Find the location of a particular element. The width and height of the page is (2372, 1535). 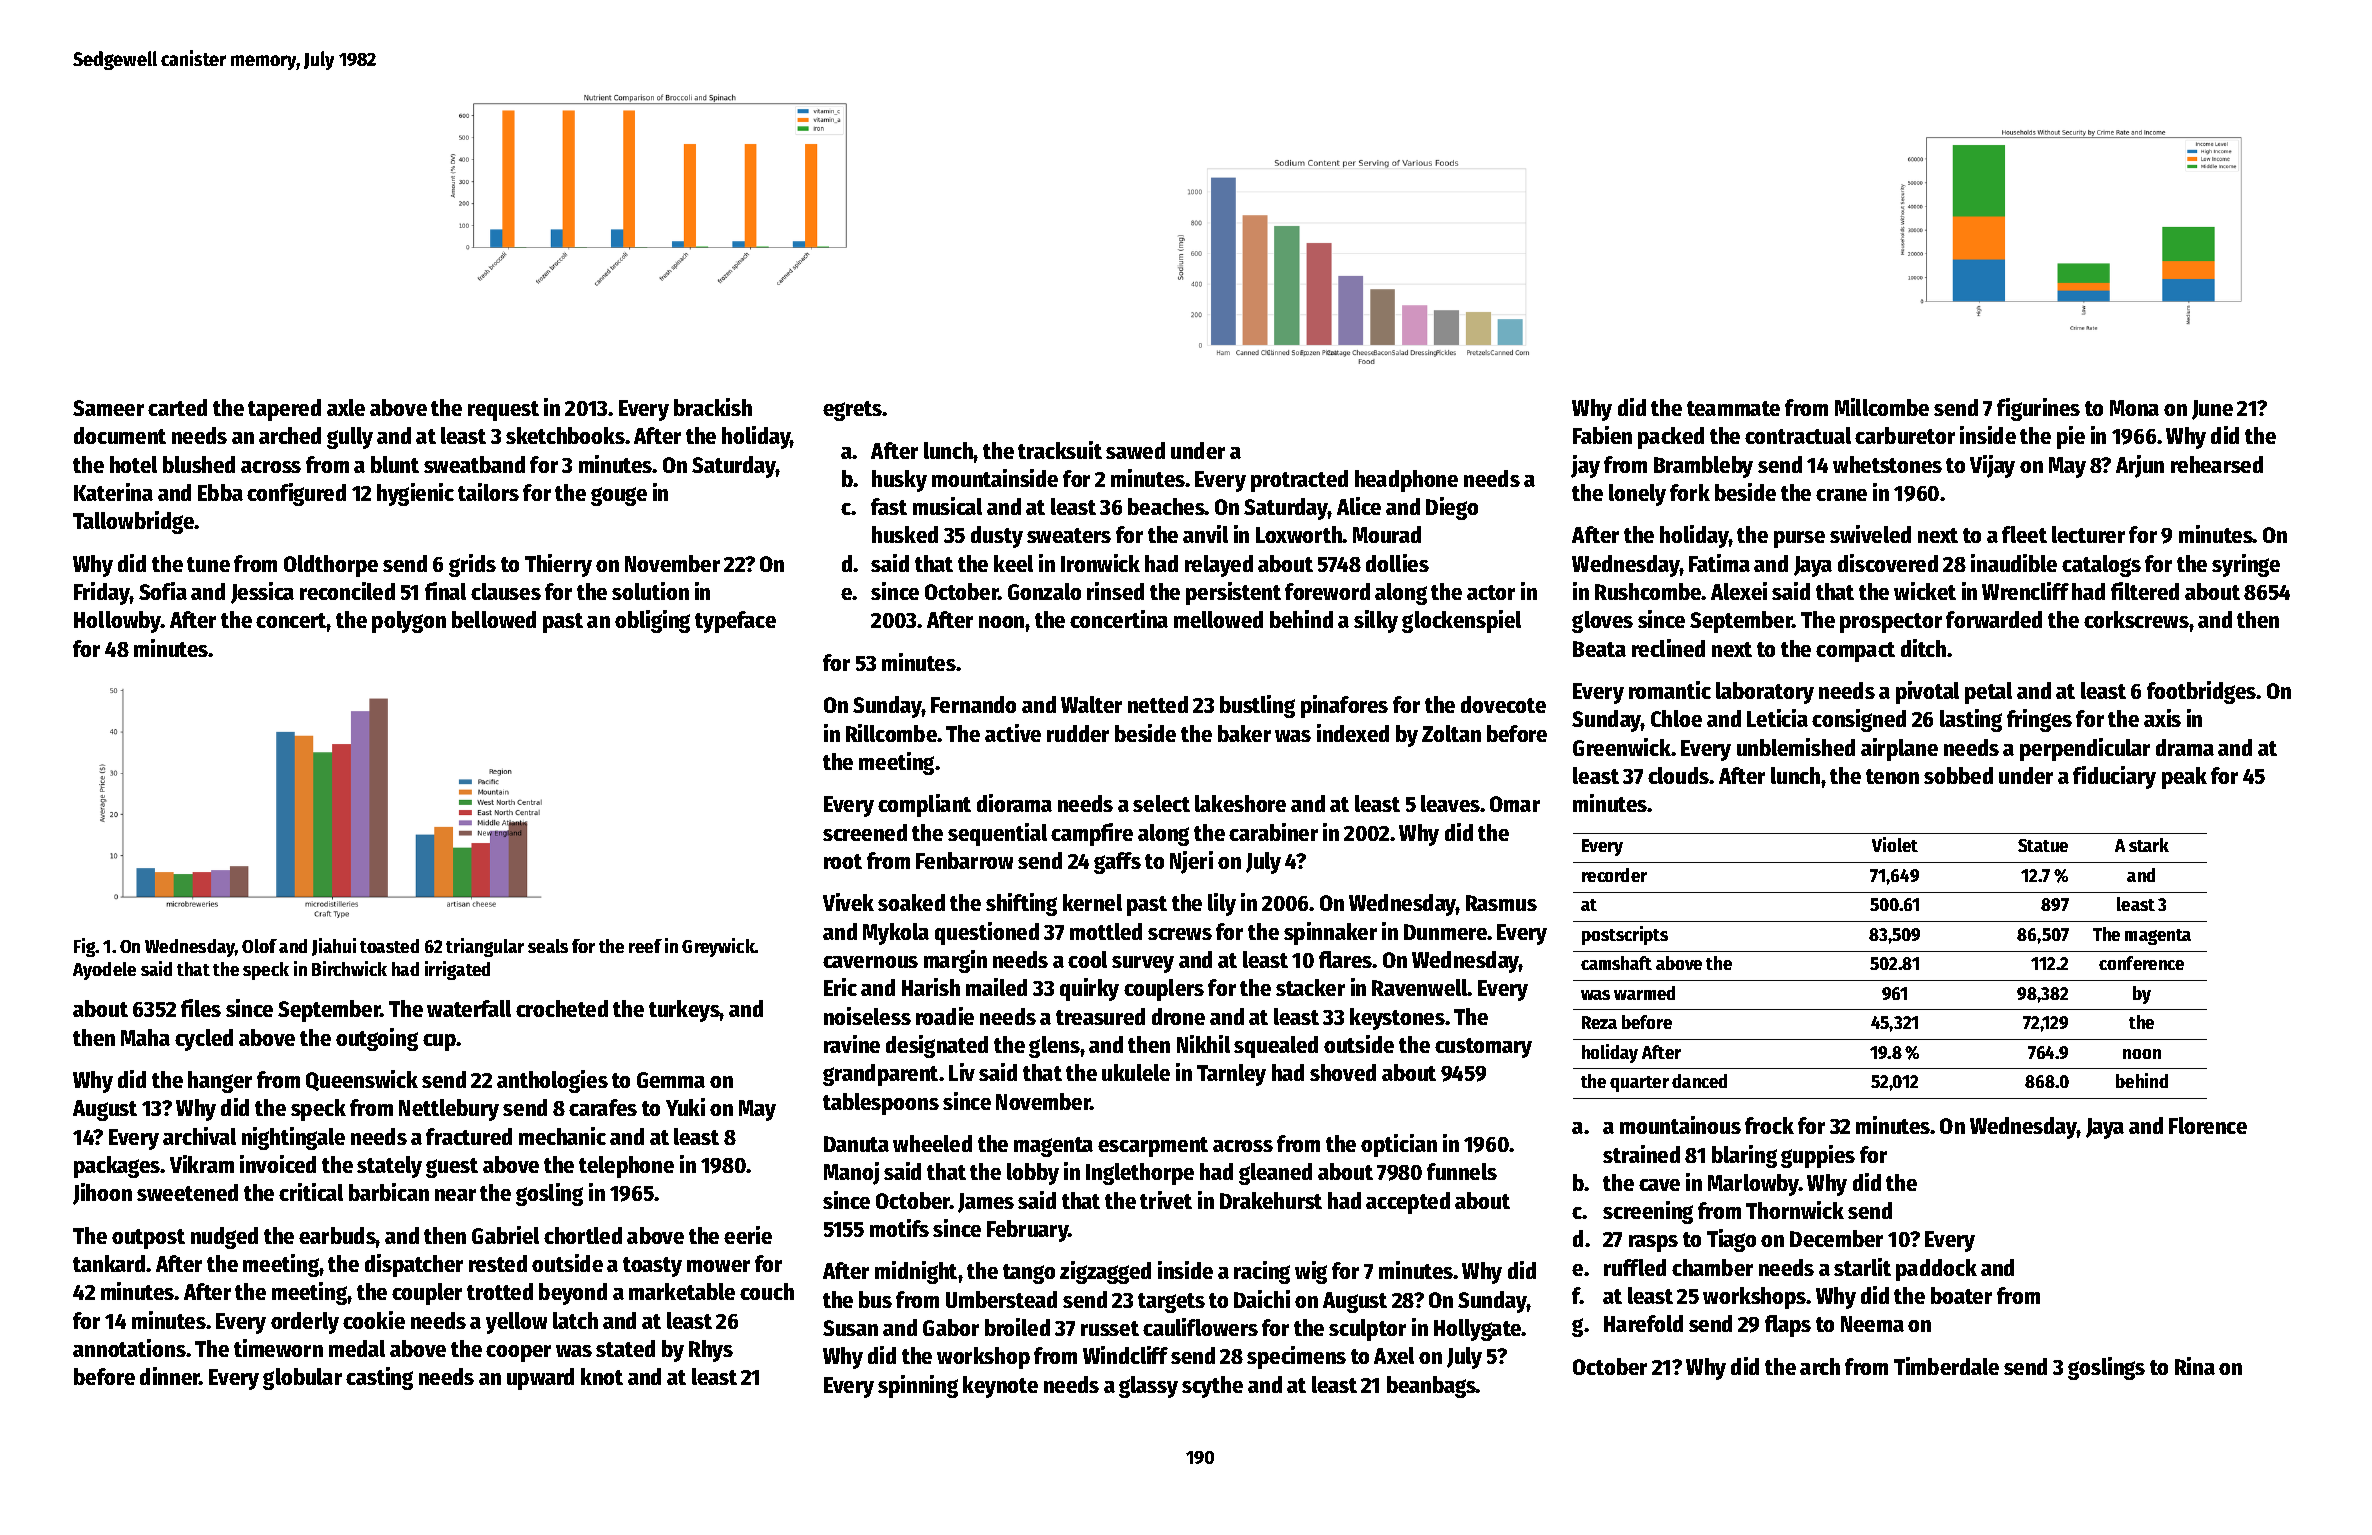

anthologies is located at coordinates (552, 1081).
